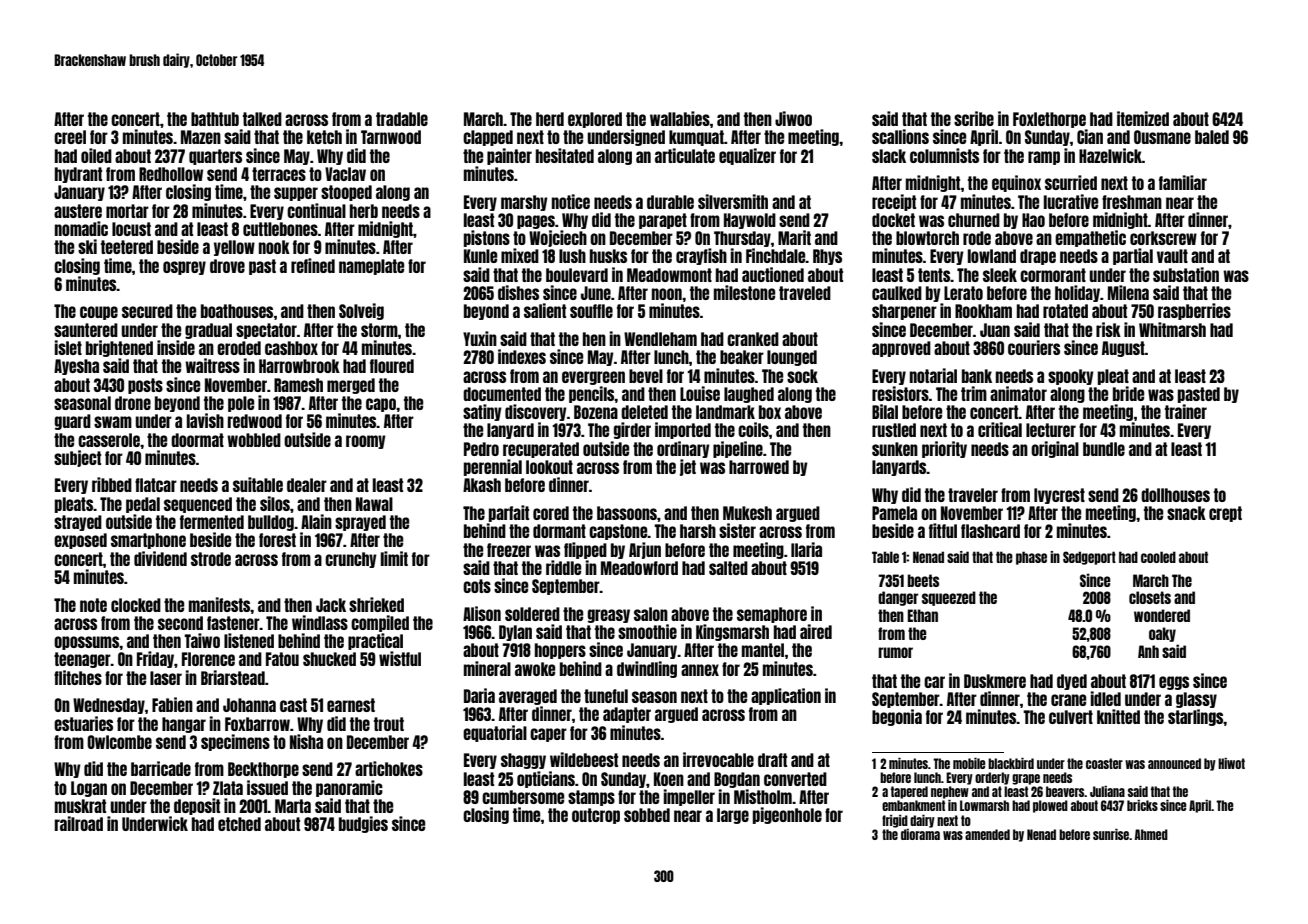  I want to click on outcrop, so click(596, 816).
